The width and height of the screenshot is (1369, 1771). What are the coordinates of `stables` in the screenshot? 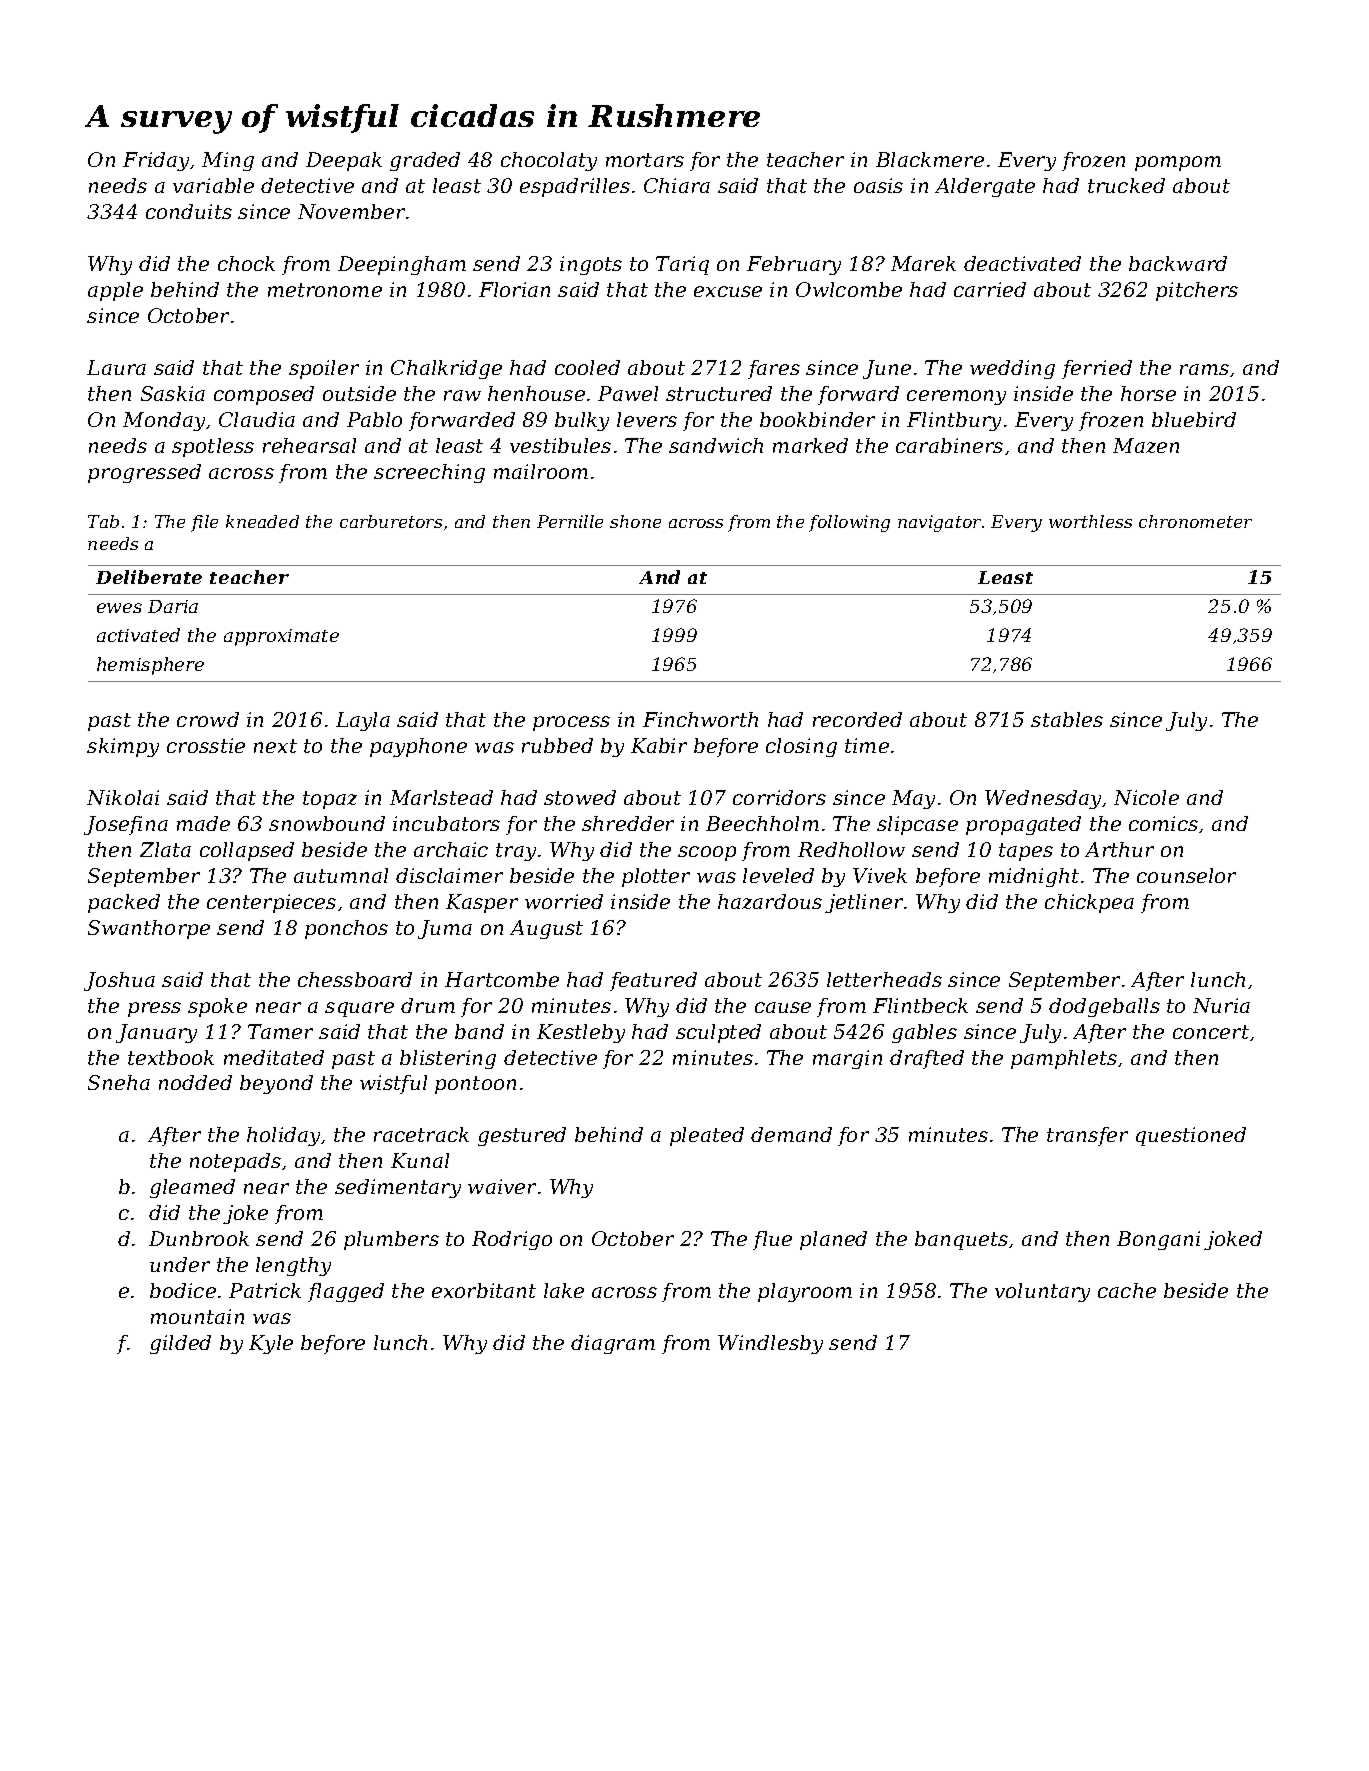 It's located at (1067, 719).
